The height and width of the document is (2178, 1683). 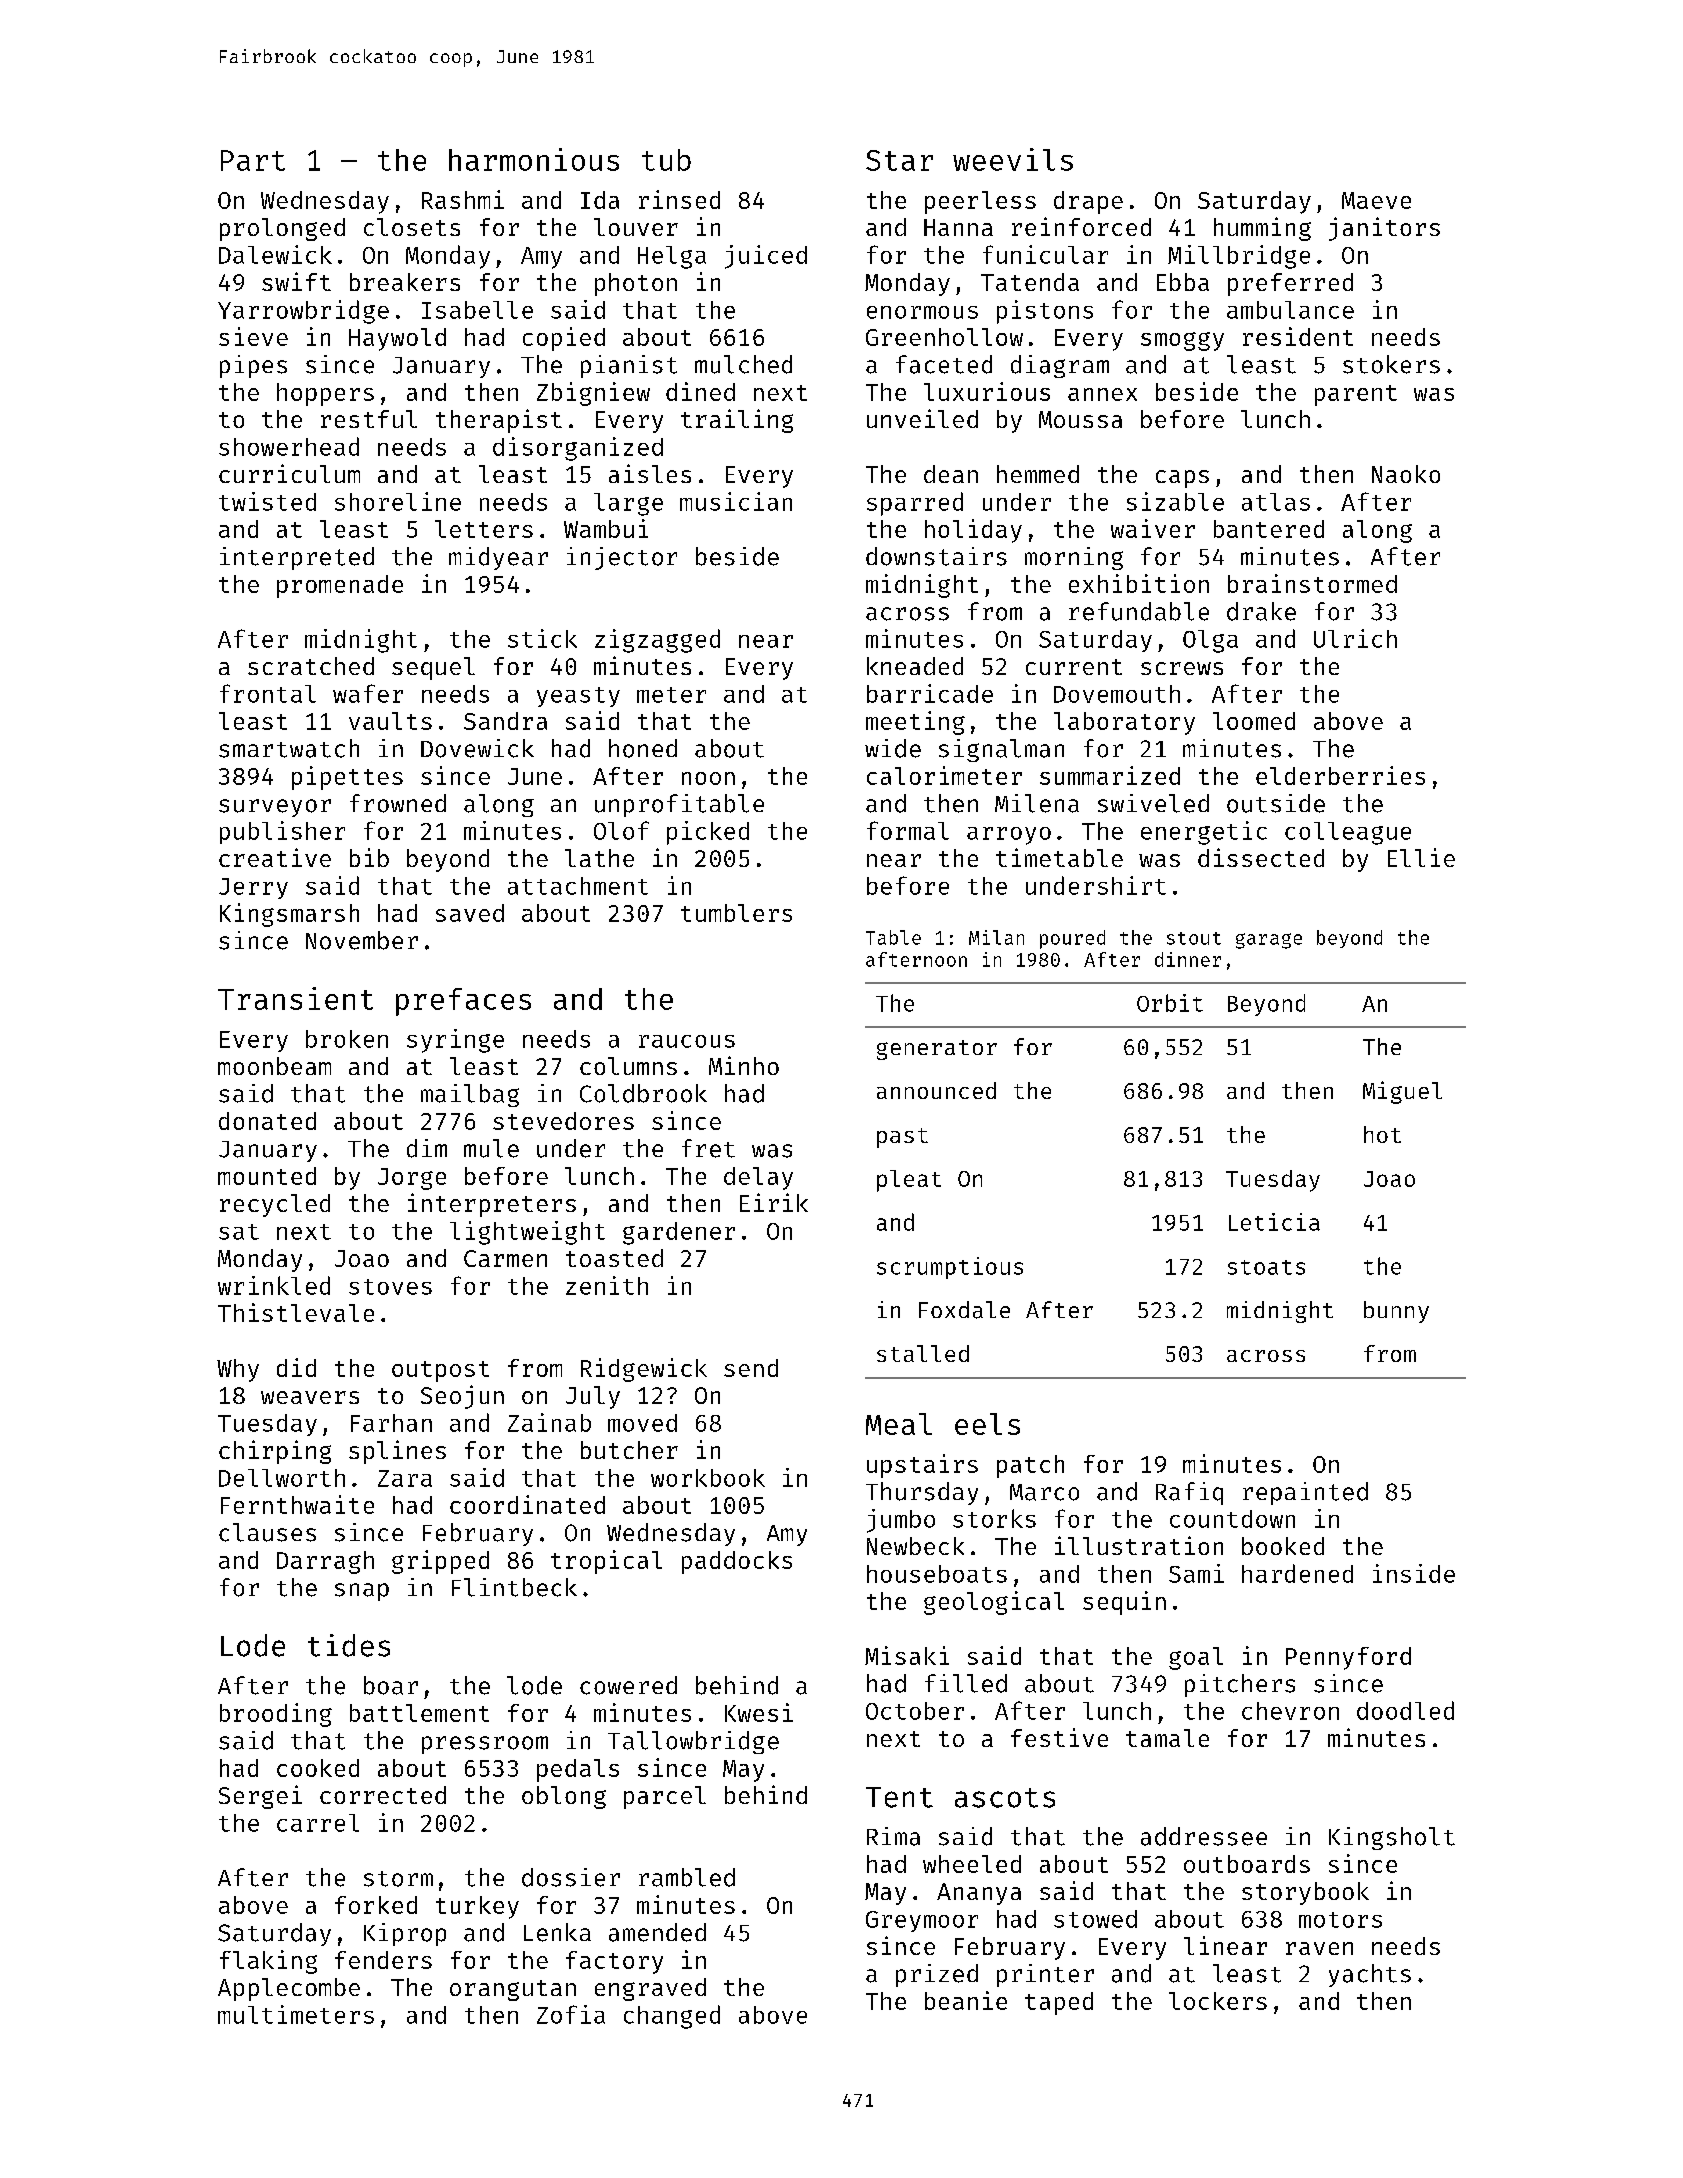 What do you see at coordinates (899, 160) in the document?
I see `Star` at bounding box center [899, 160].
